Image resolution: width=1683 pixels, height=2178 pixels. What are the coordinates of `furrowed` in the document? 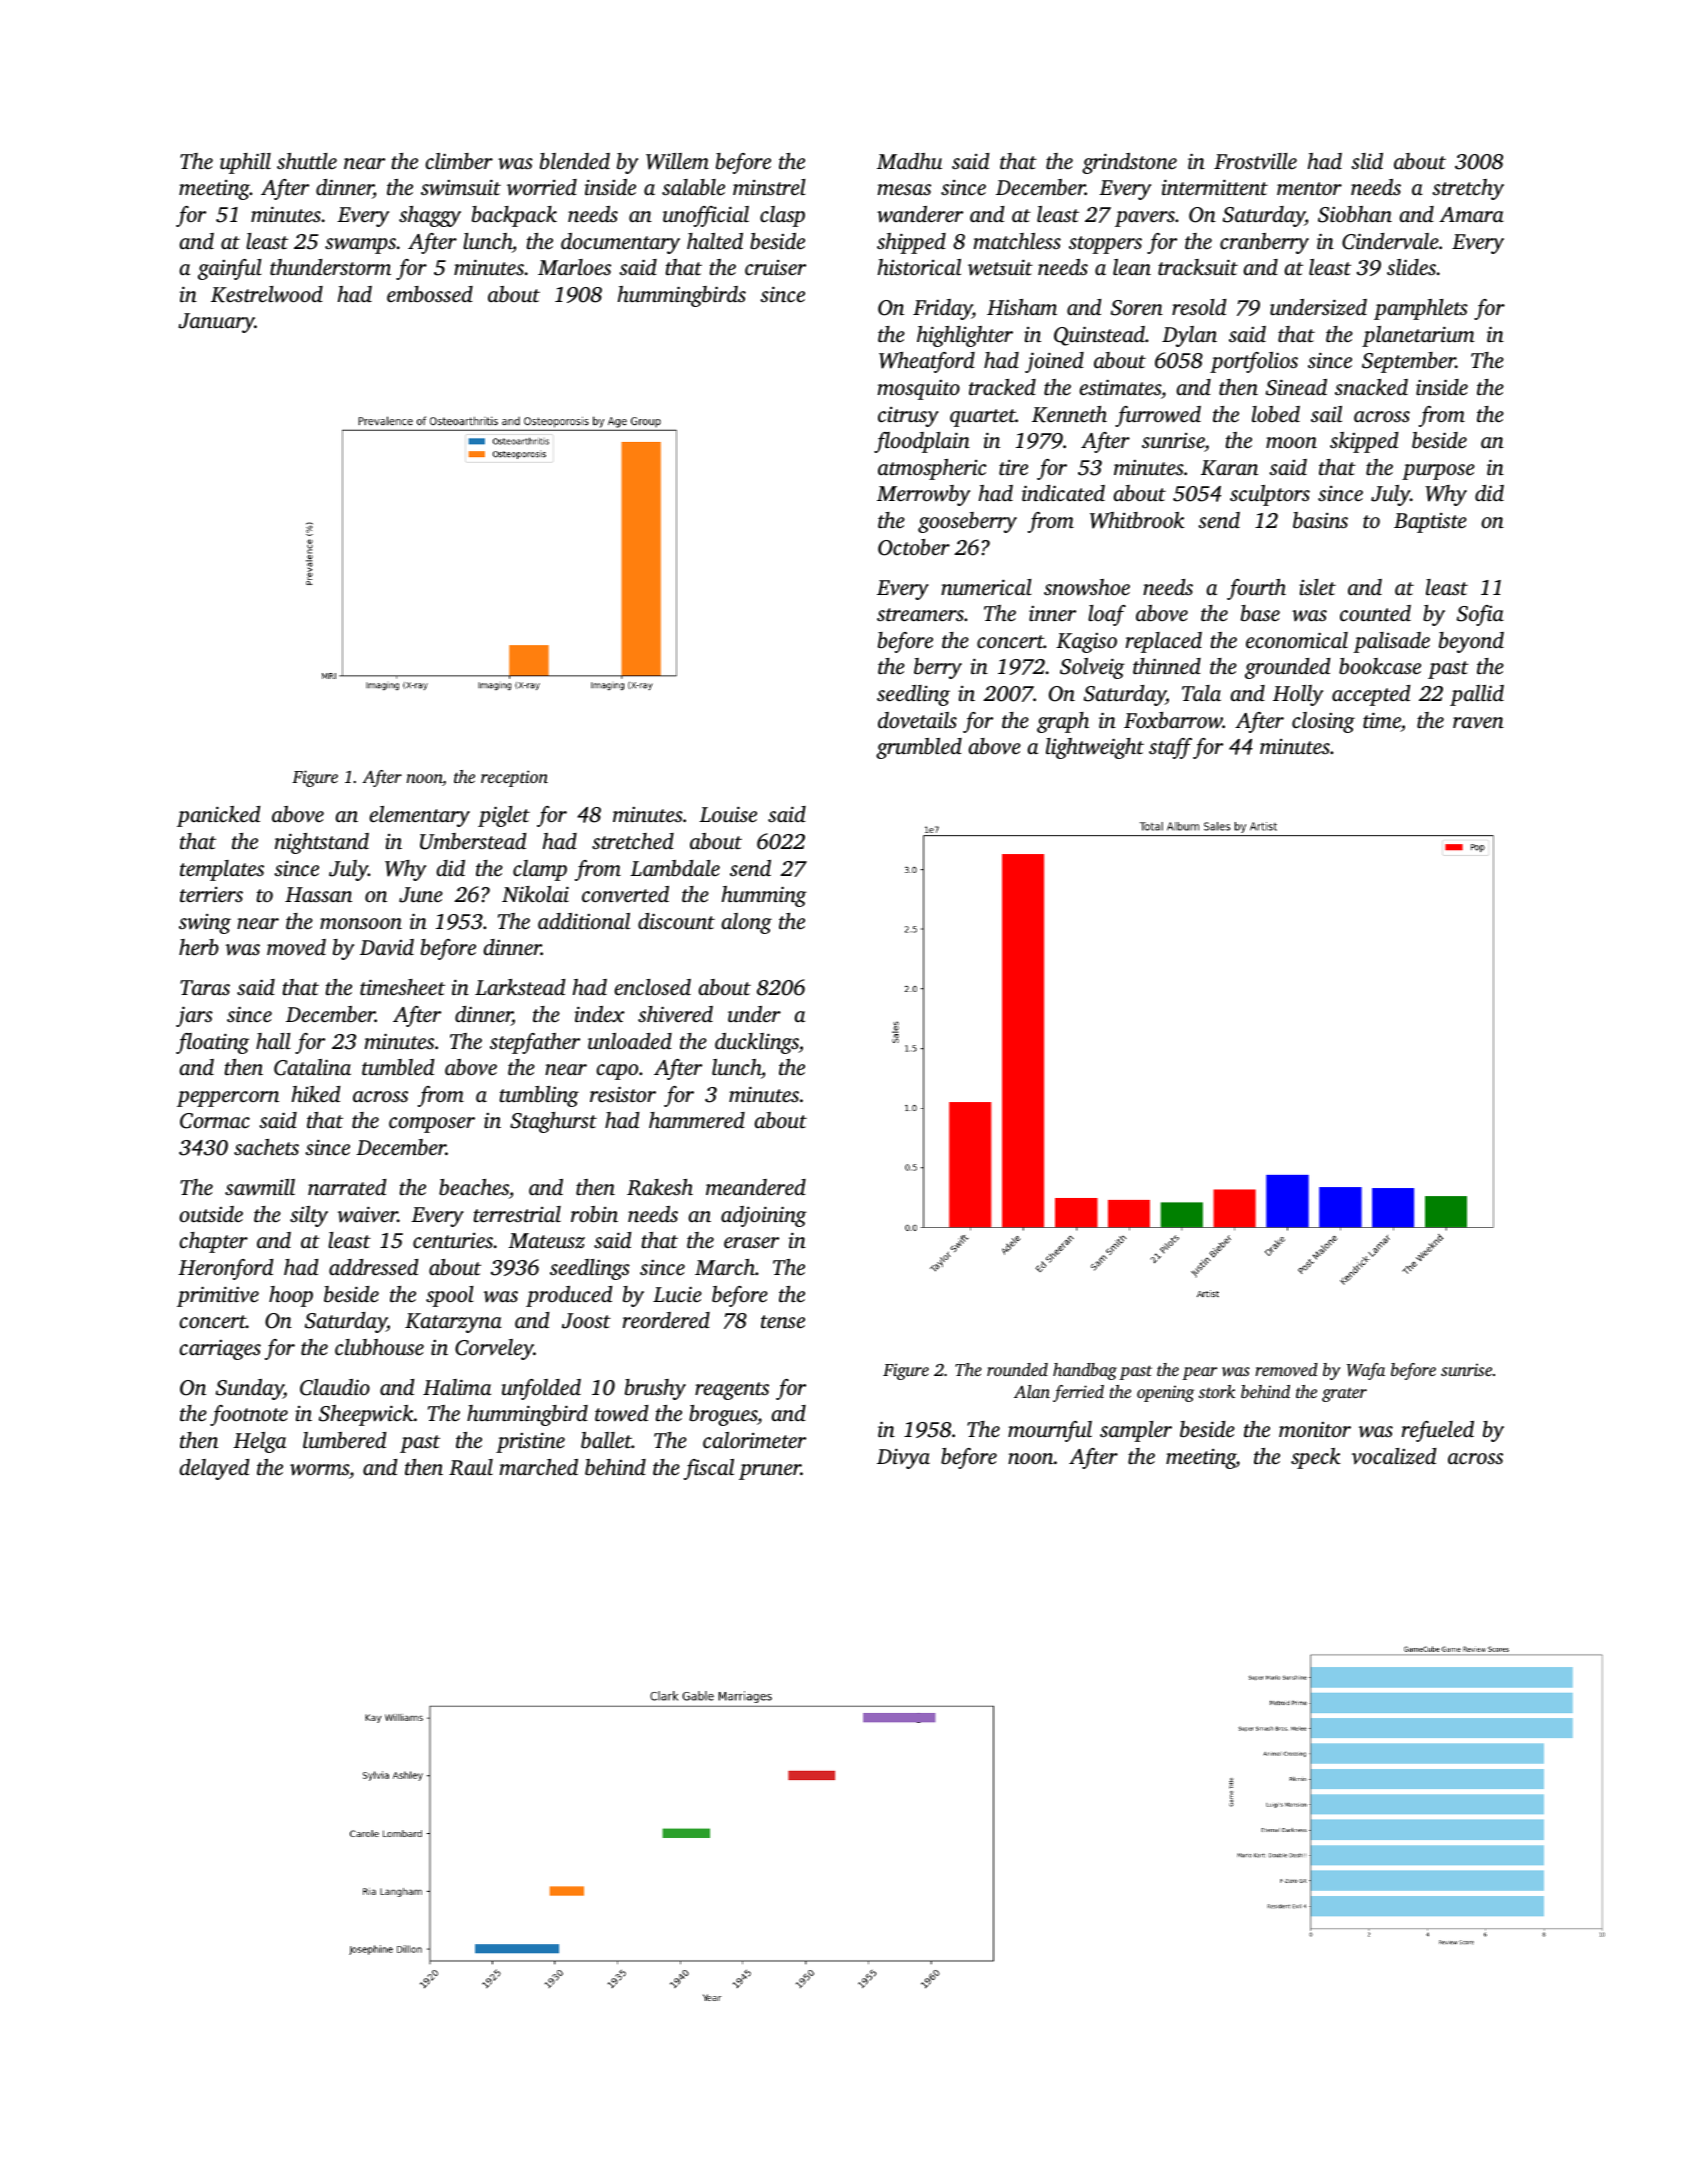 It's located at (1158, 416).
